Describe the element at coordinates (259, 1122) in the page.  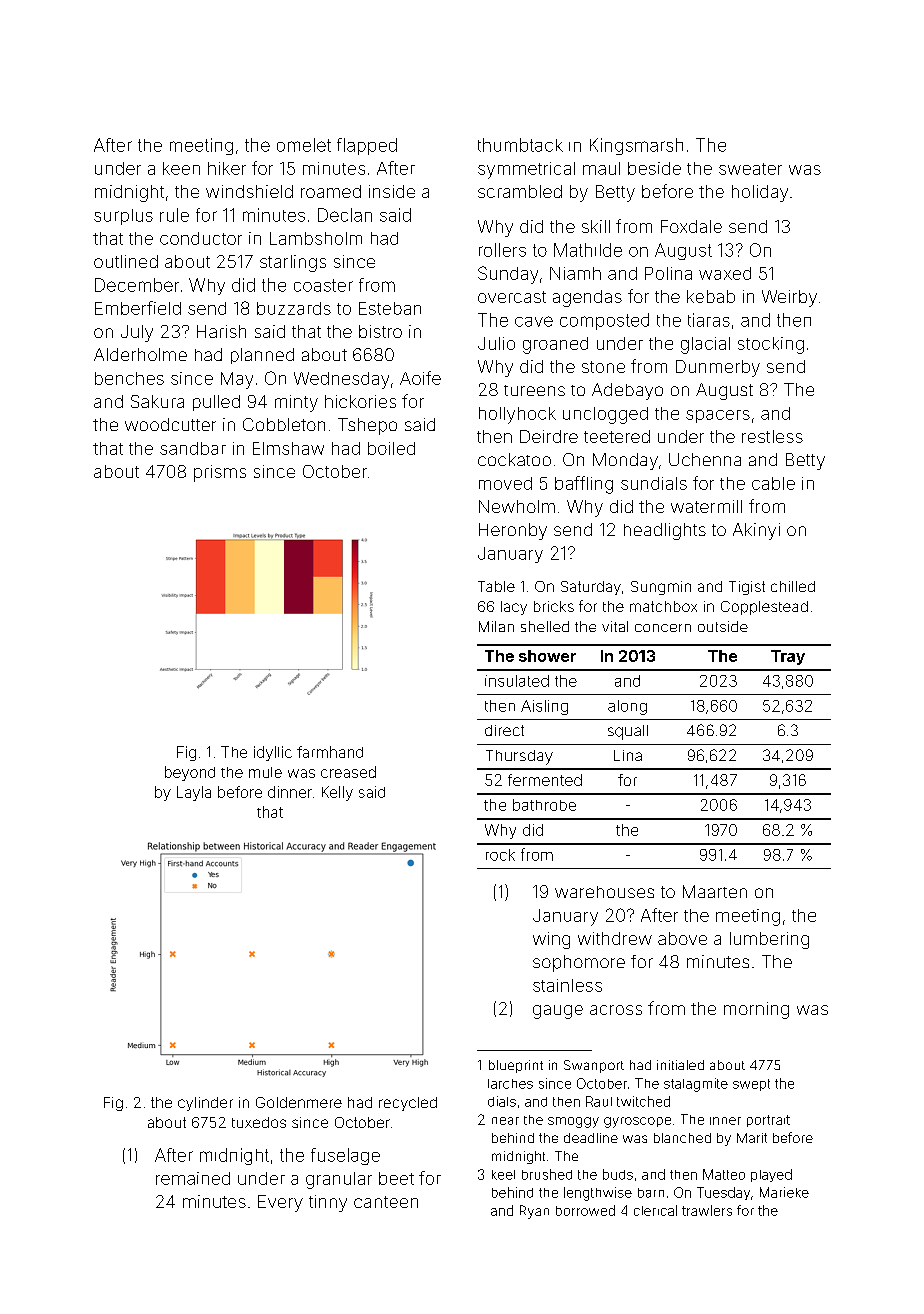
I see `tuxedos` at that location.
